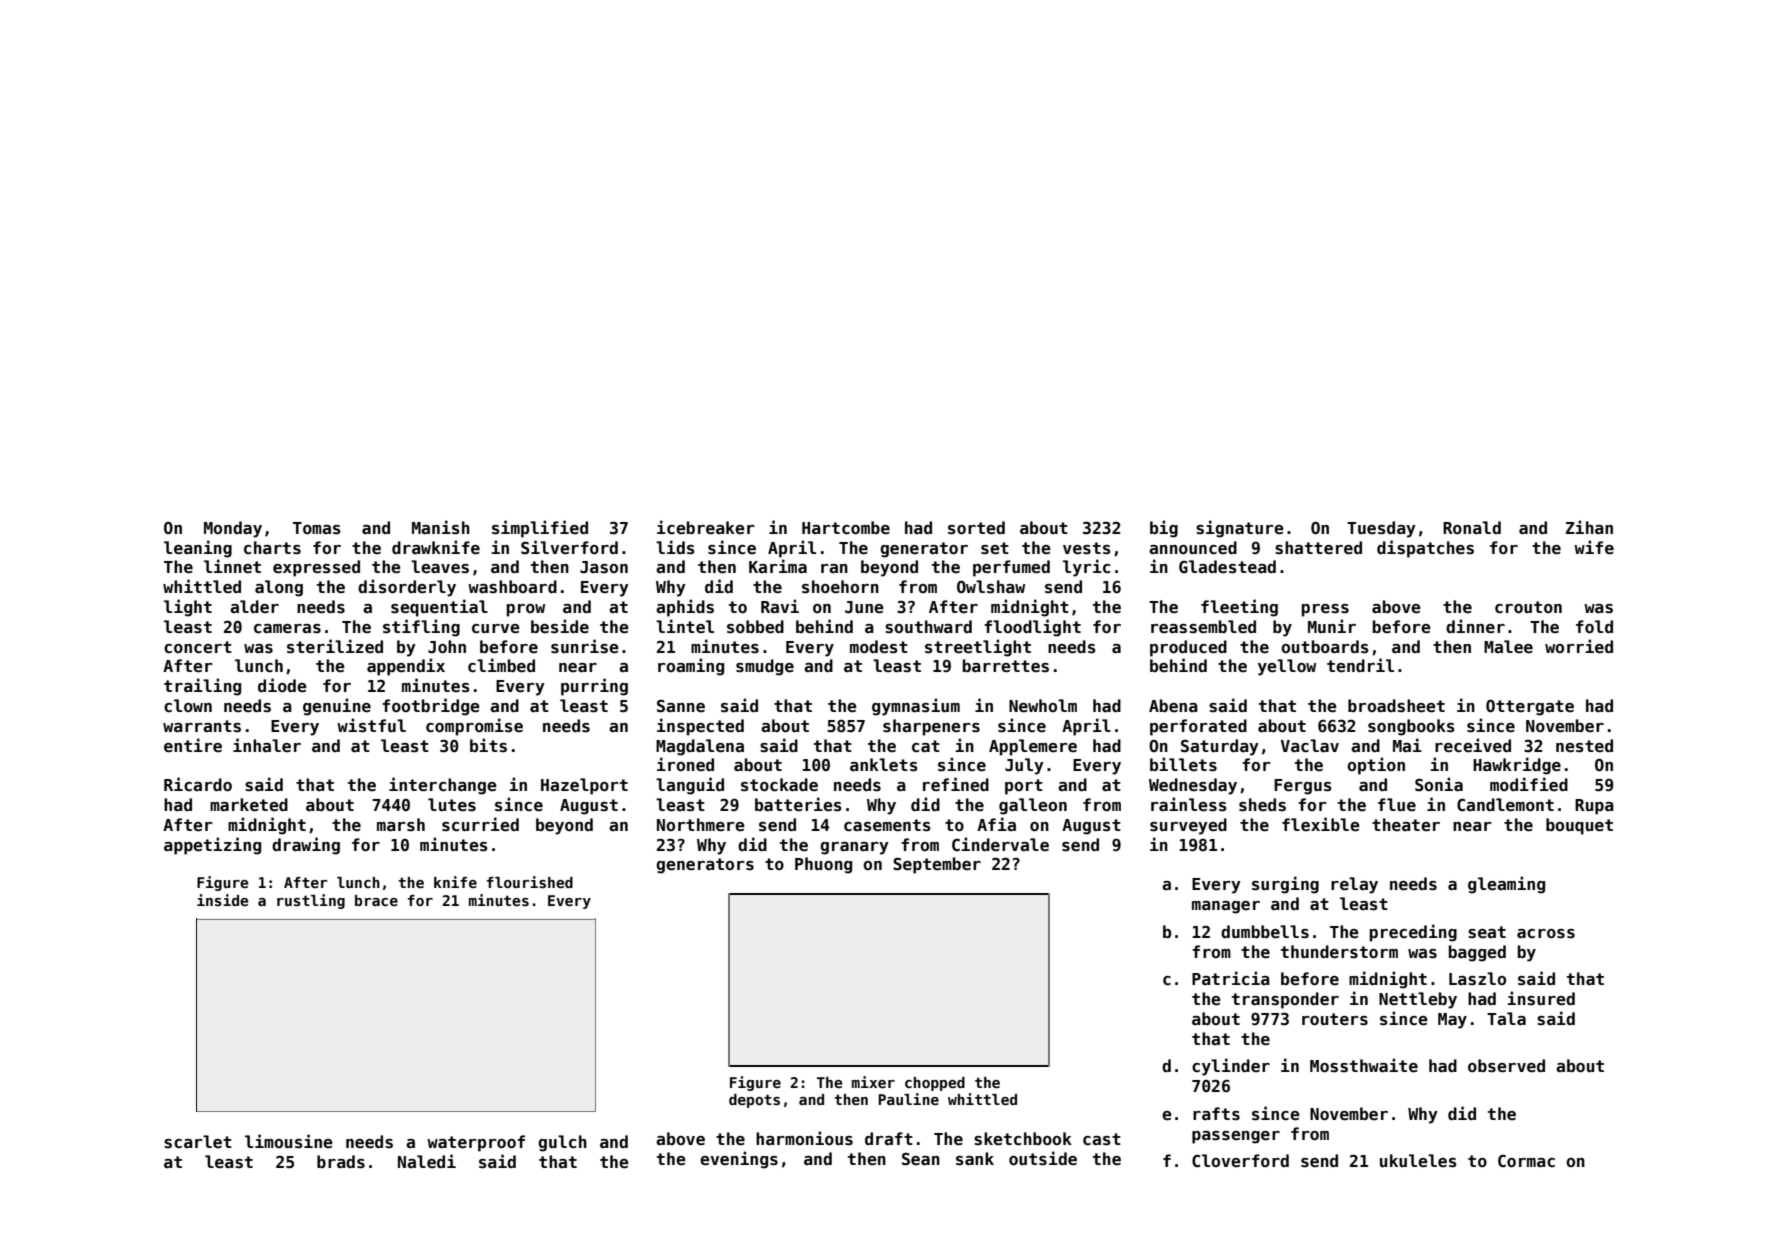 The image size is (1778, 1257). I want to click on shattered, so click(1318, 548).
